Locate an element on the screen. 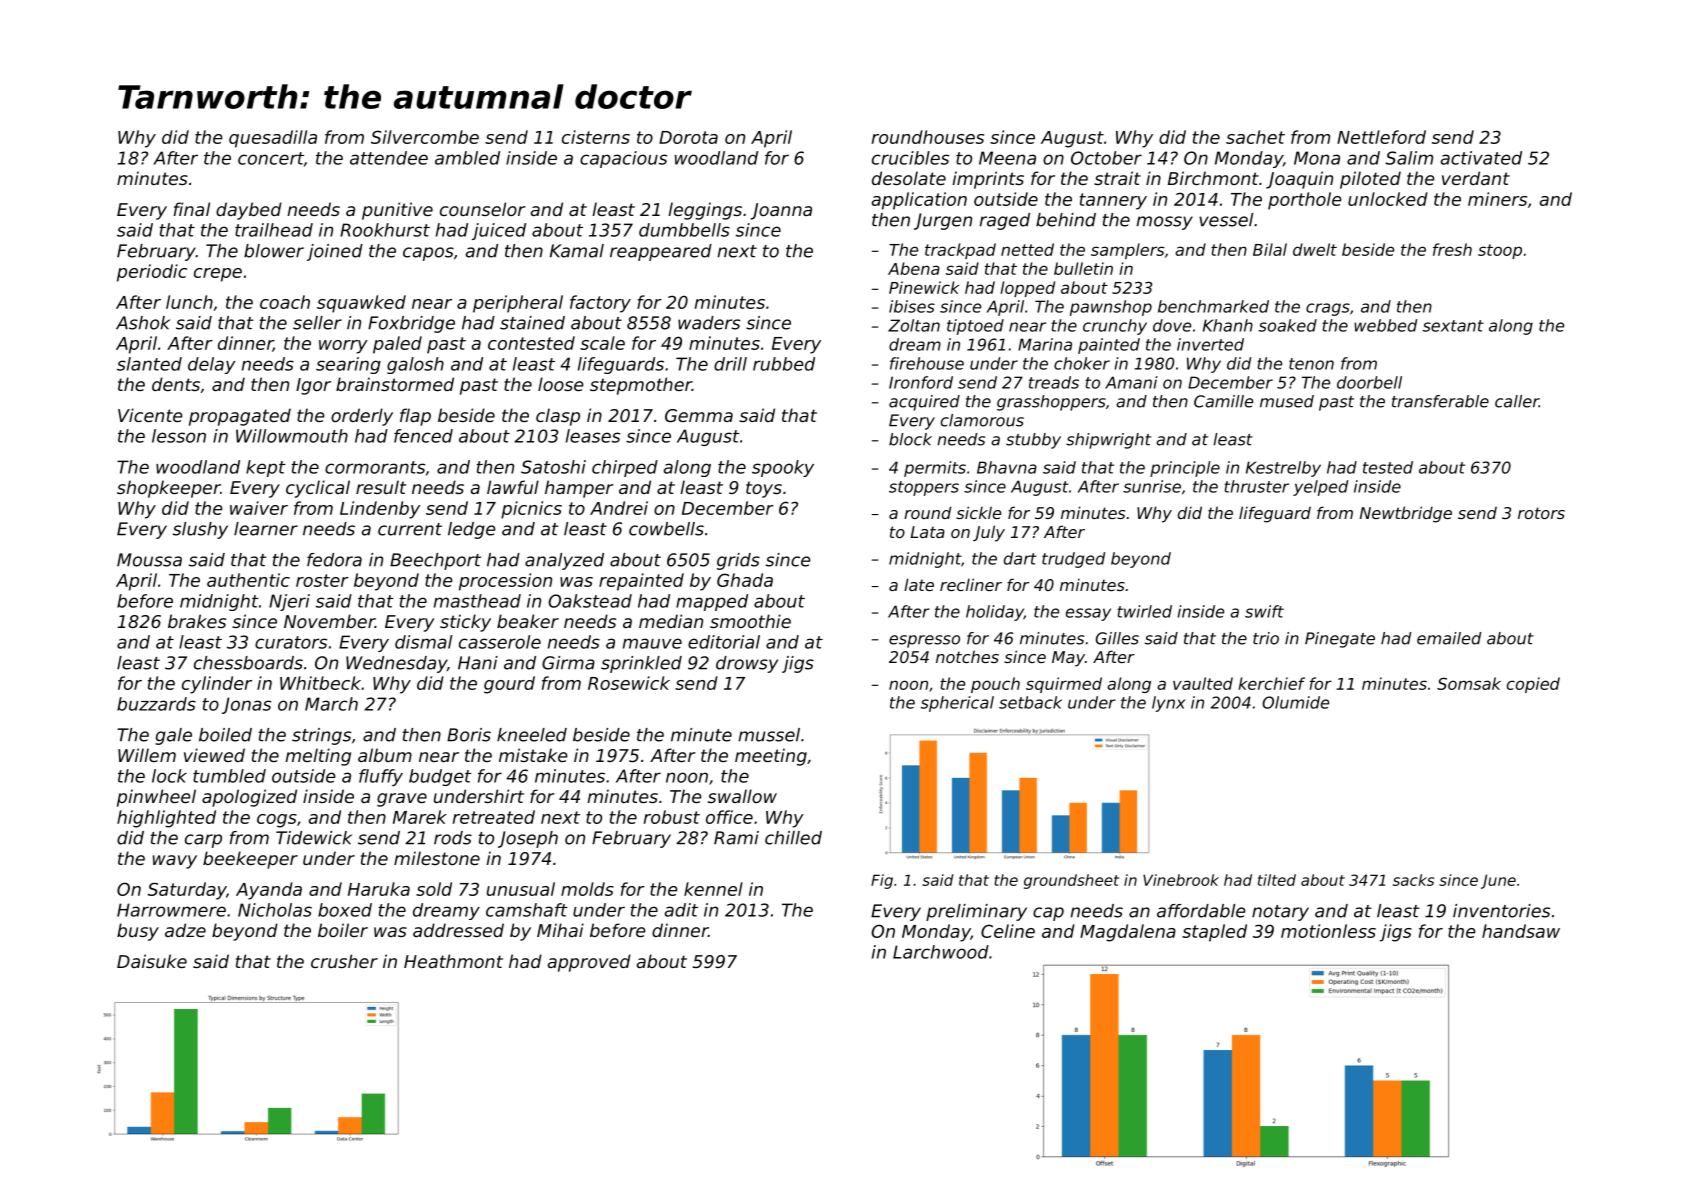 This screenshot has height=1198, width=1694. Njeri is located at coordinates (289, 602).
